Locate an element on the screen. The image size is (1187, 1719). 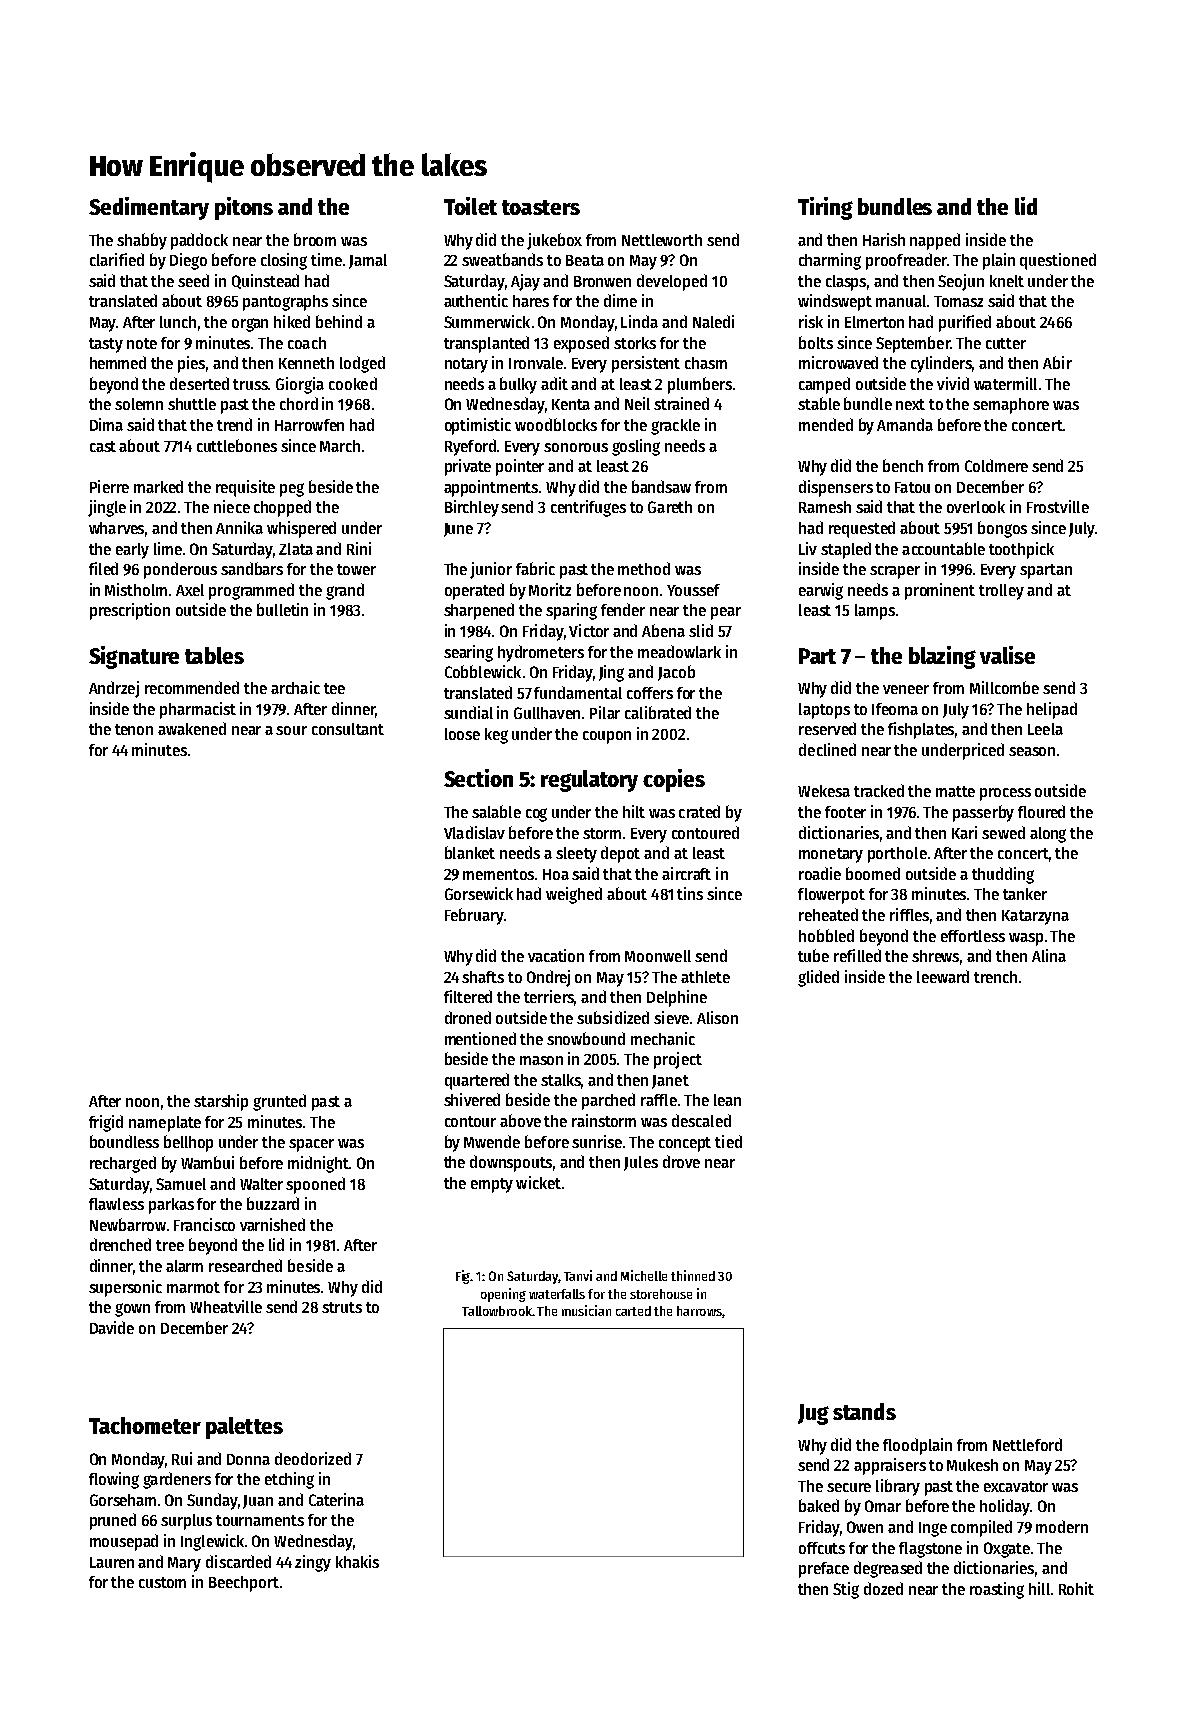
tied is located at coordinates (728, 1141).
